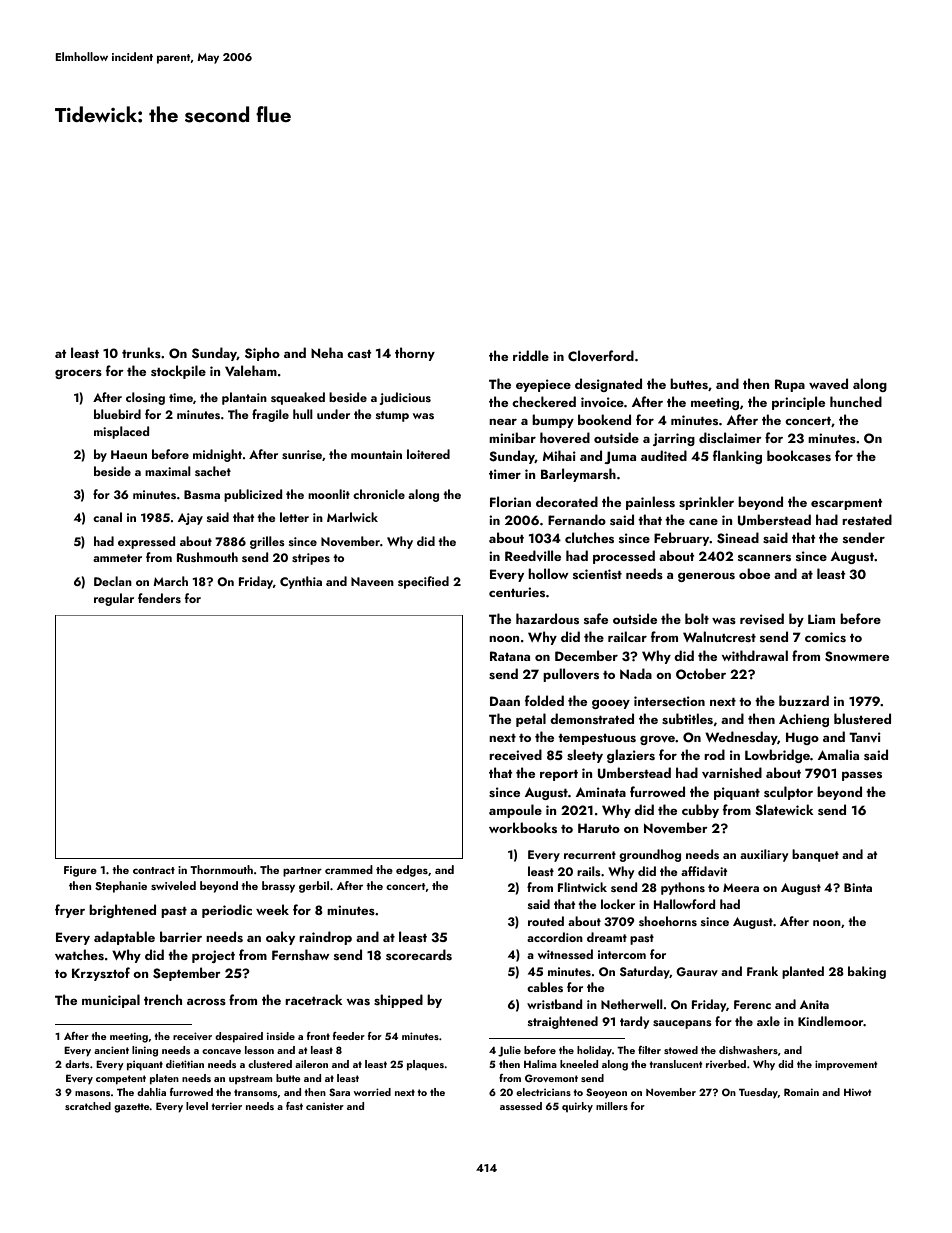 The width and height of the image is (952, 1233). I want to click on midnight, so click(217, 455).
